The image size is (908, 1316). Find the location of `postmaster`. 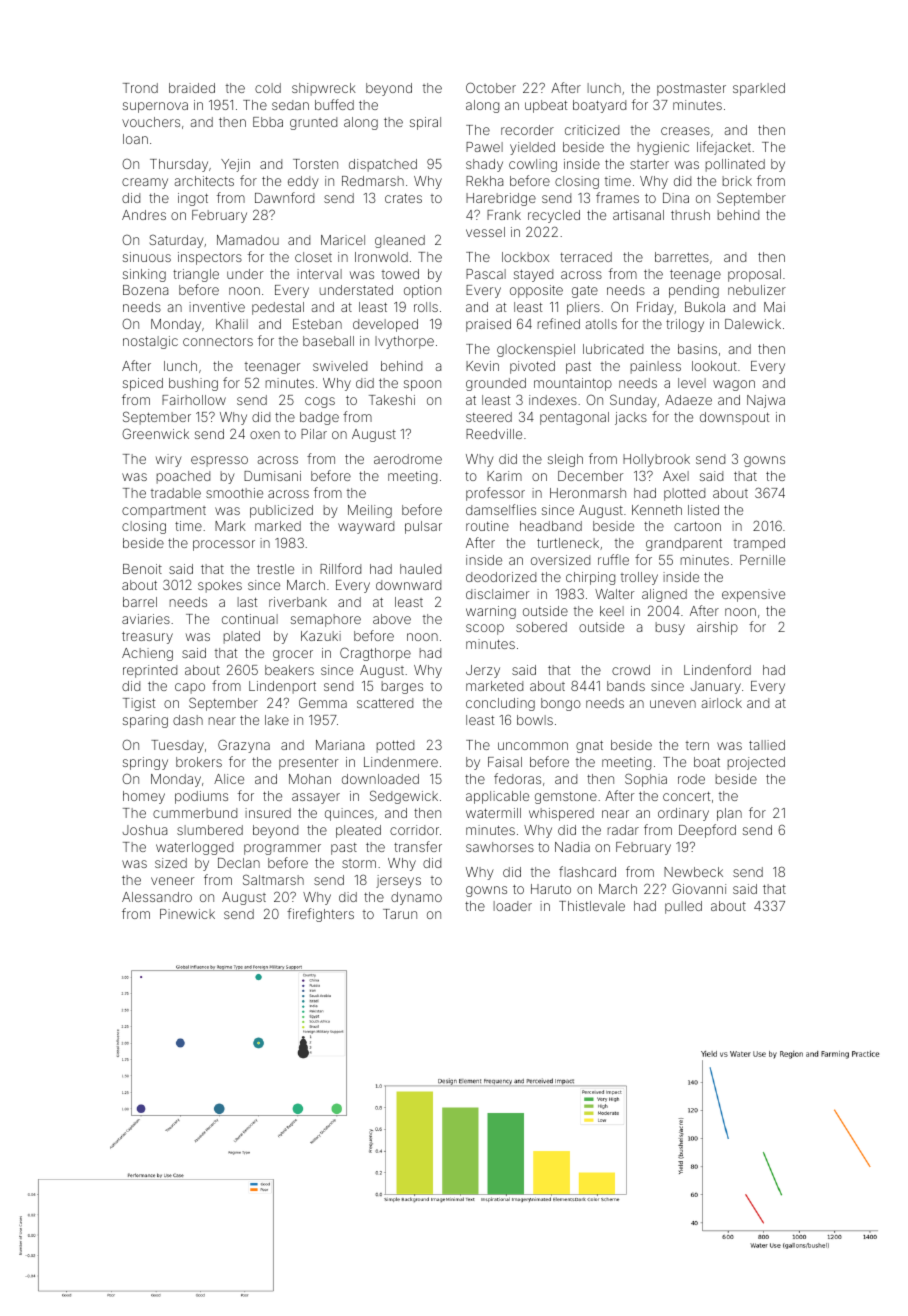

postmaster is located at coordinates (691, 89).
